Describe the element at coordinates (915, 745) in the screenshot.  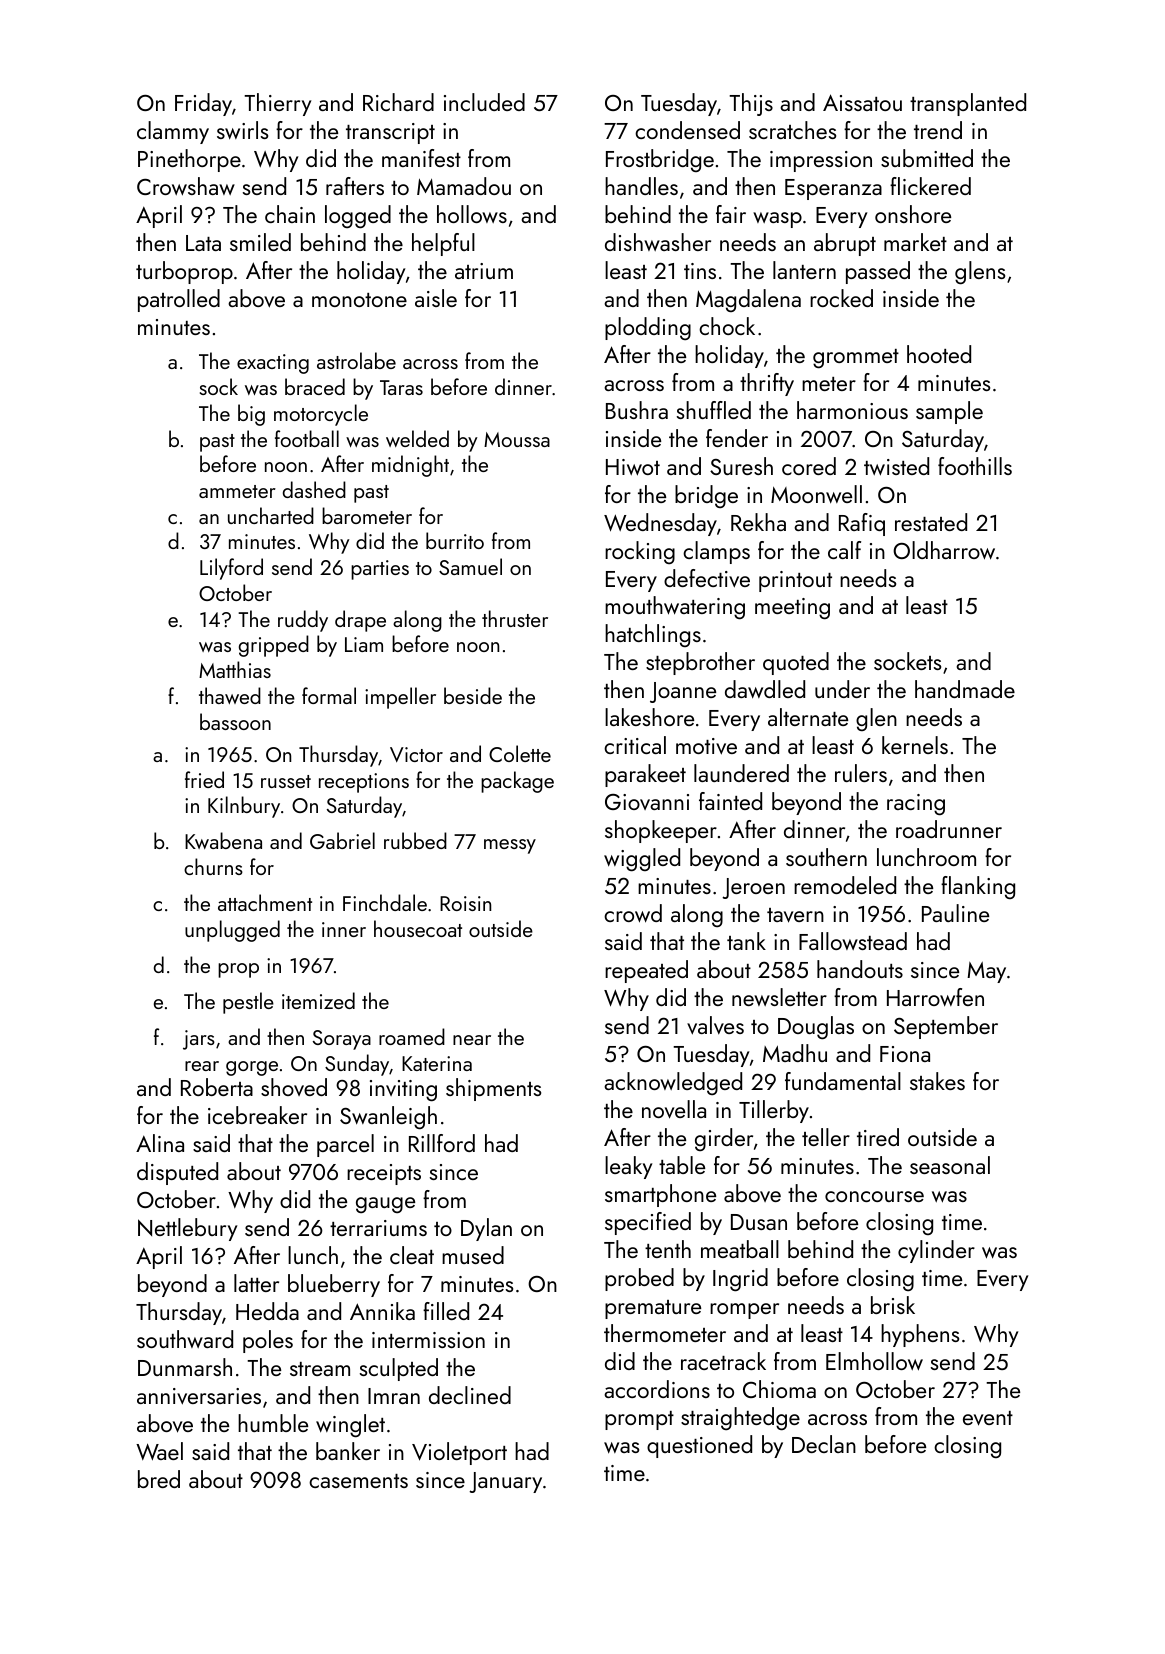
I see `kernels` at that location.
